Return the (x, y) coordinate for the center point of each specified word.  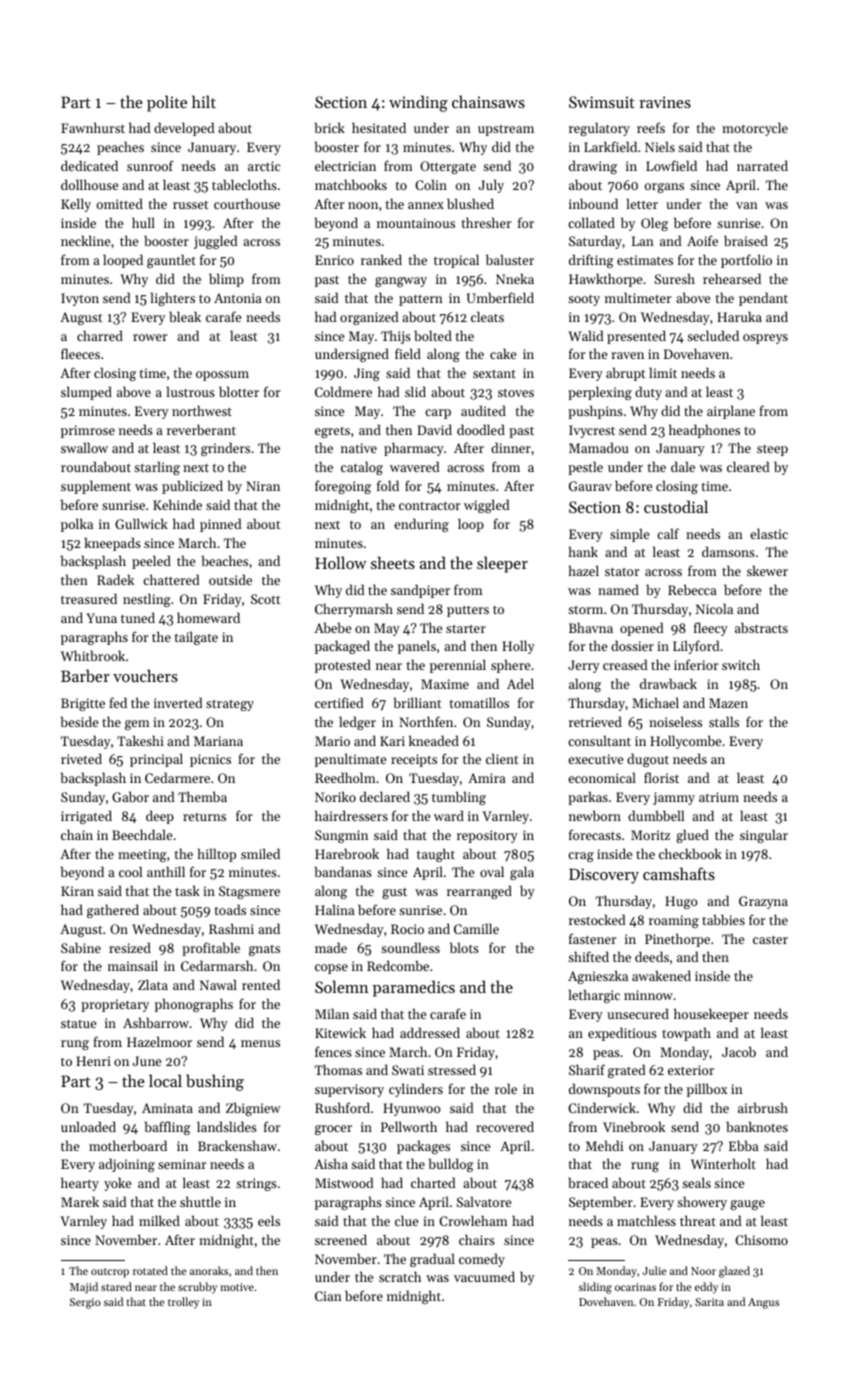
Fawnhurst (93, 127)
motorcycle (755, 129)
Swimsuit (602, 102)
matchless (646, 1220)
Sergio (85, 1303)
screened (341, 1239)
